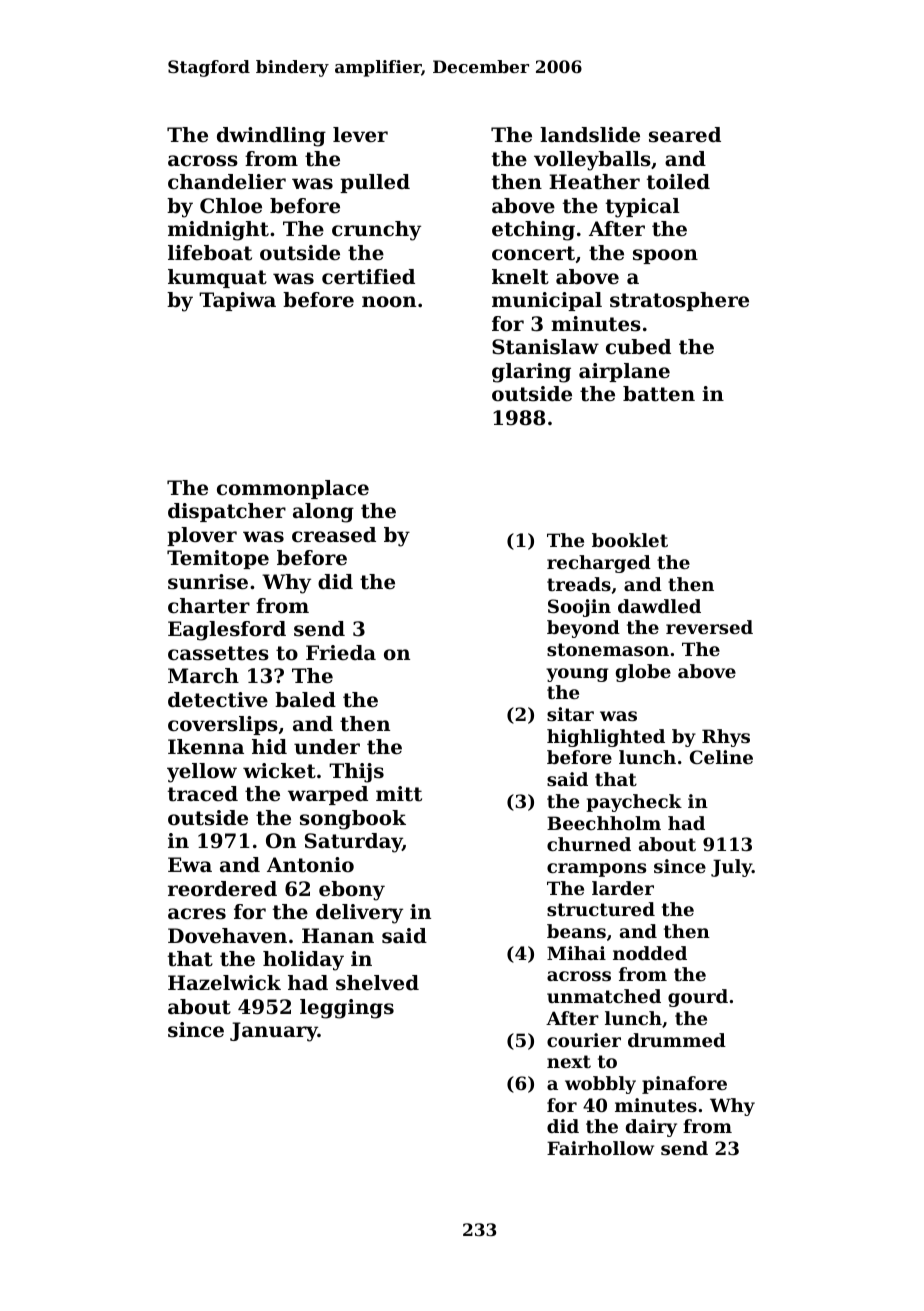 This screenshot has width=924, height=1311. I want to click on batten, so click(659, 394).
